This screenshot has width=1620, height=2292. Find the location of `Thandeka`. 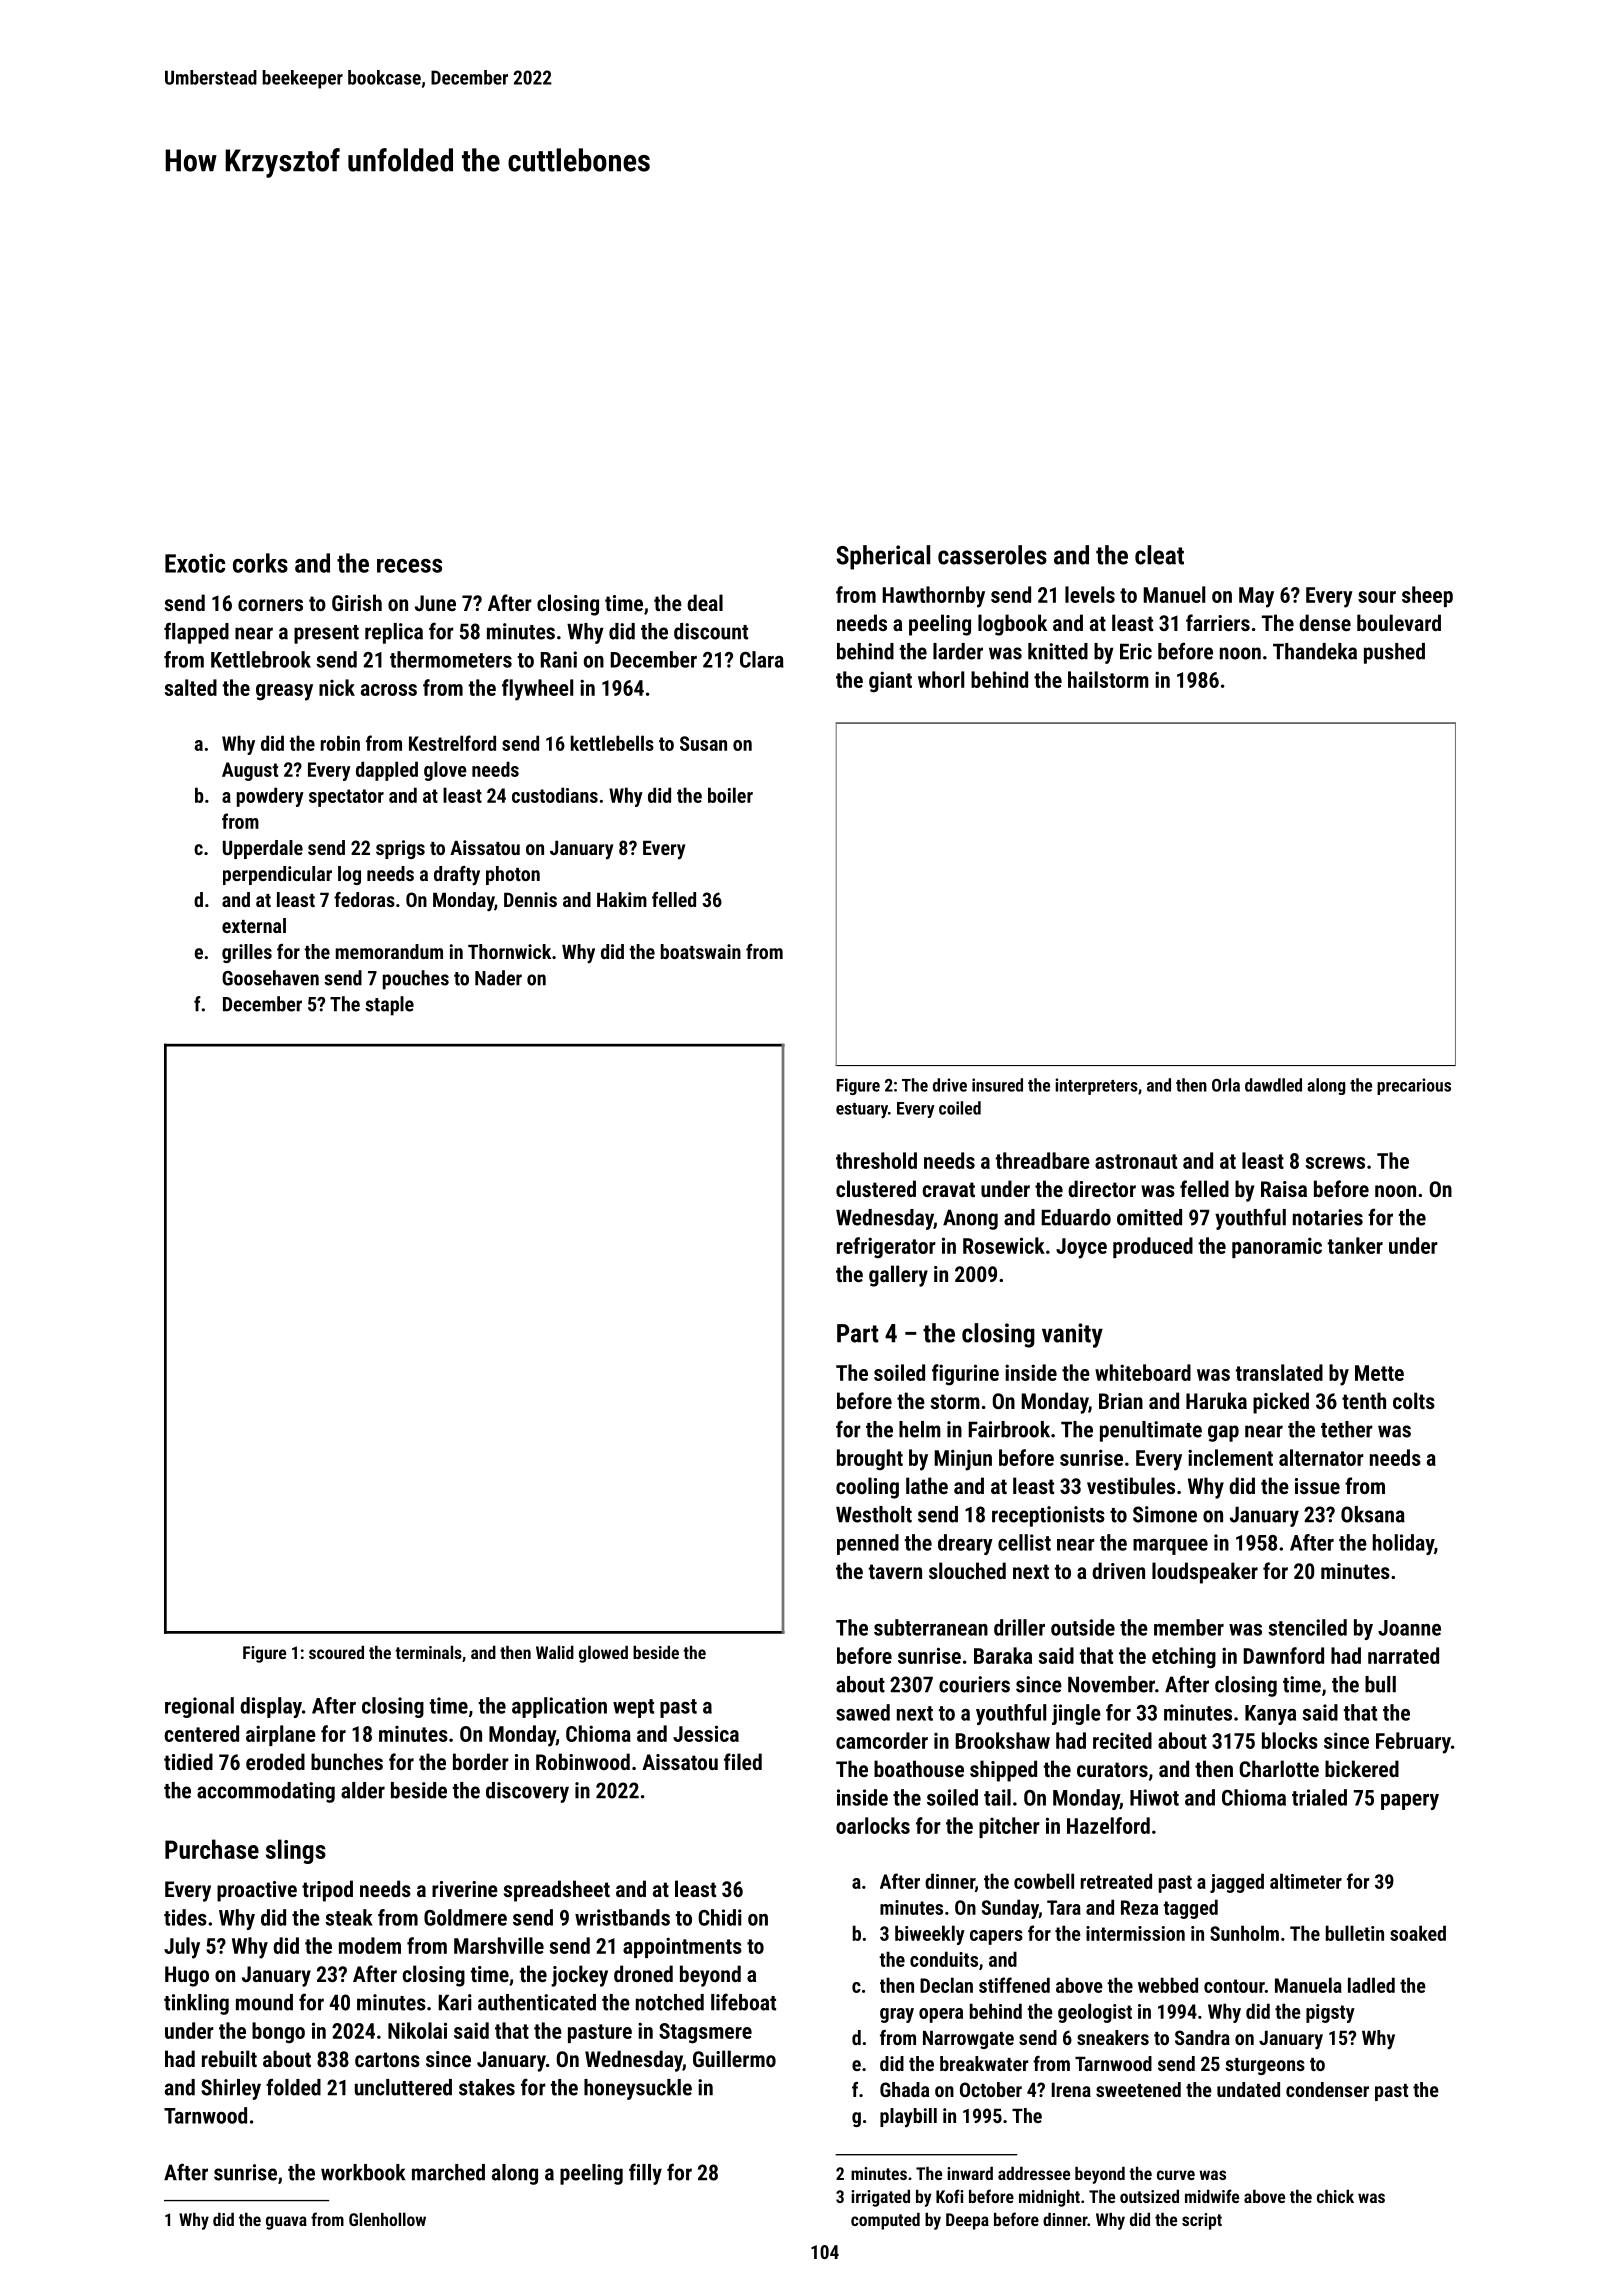

Thandeka is located at coordinates (1315, 651).
